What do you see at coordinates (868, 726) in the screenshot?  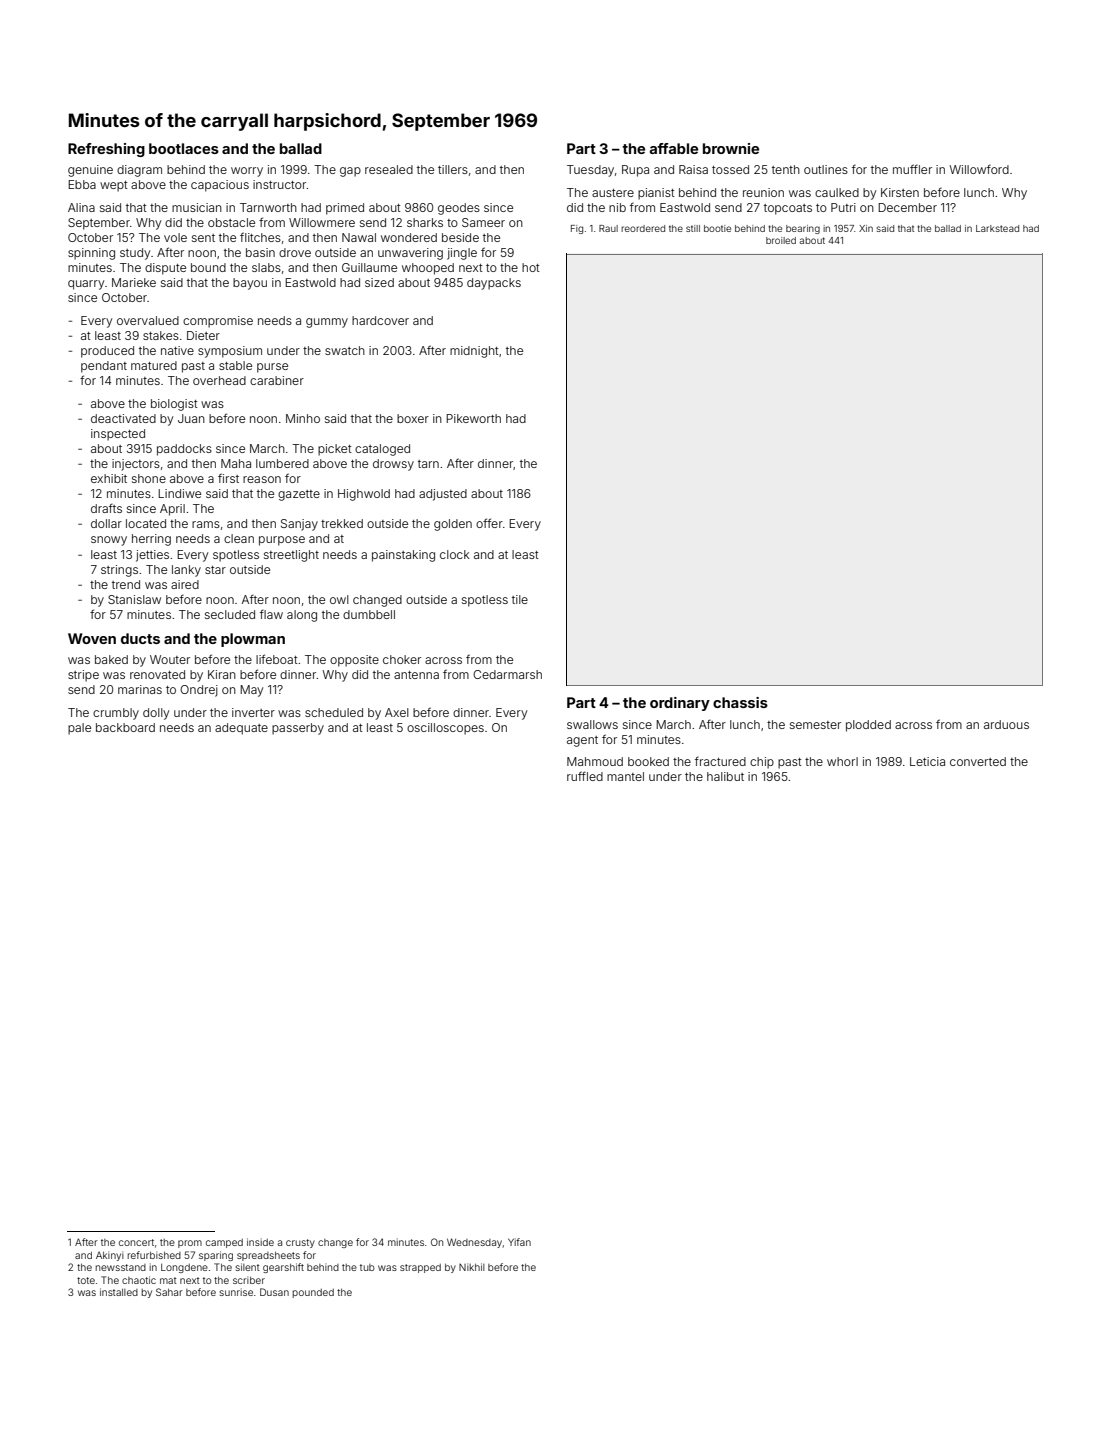 I see `plodded` at bounding box center [868, 726].
